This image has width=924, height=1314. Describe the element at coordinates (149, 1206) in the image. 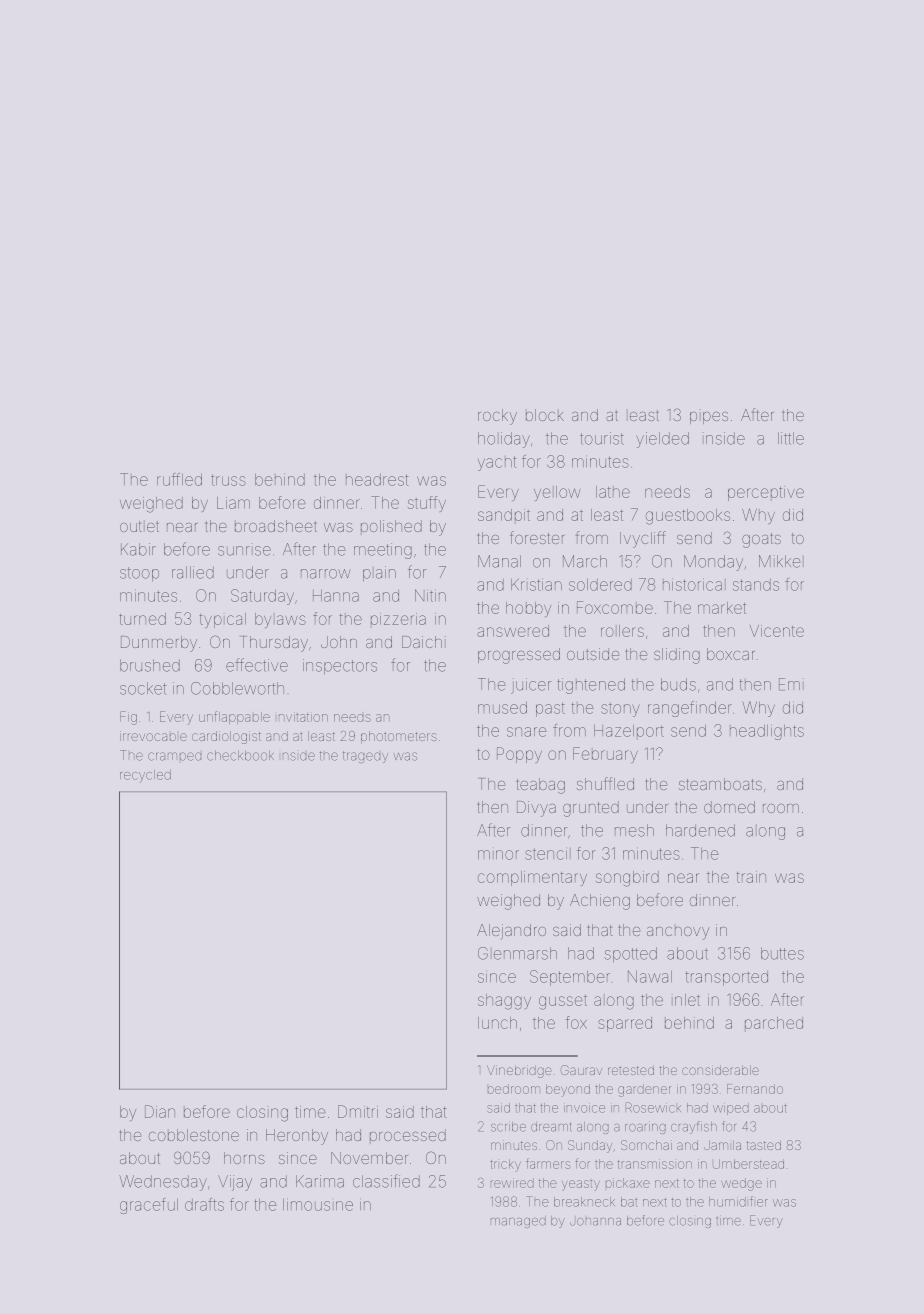

I see `graceful` at that location.
